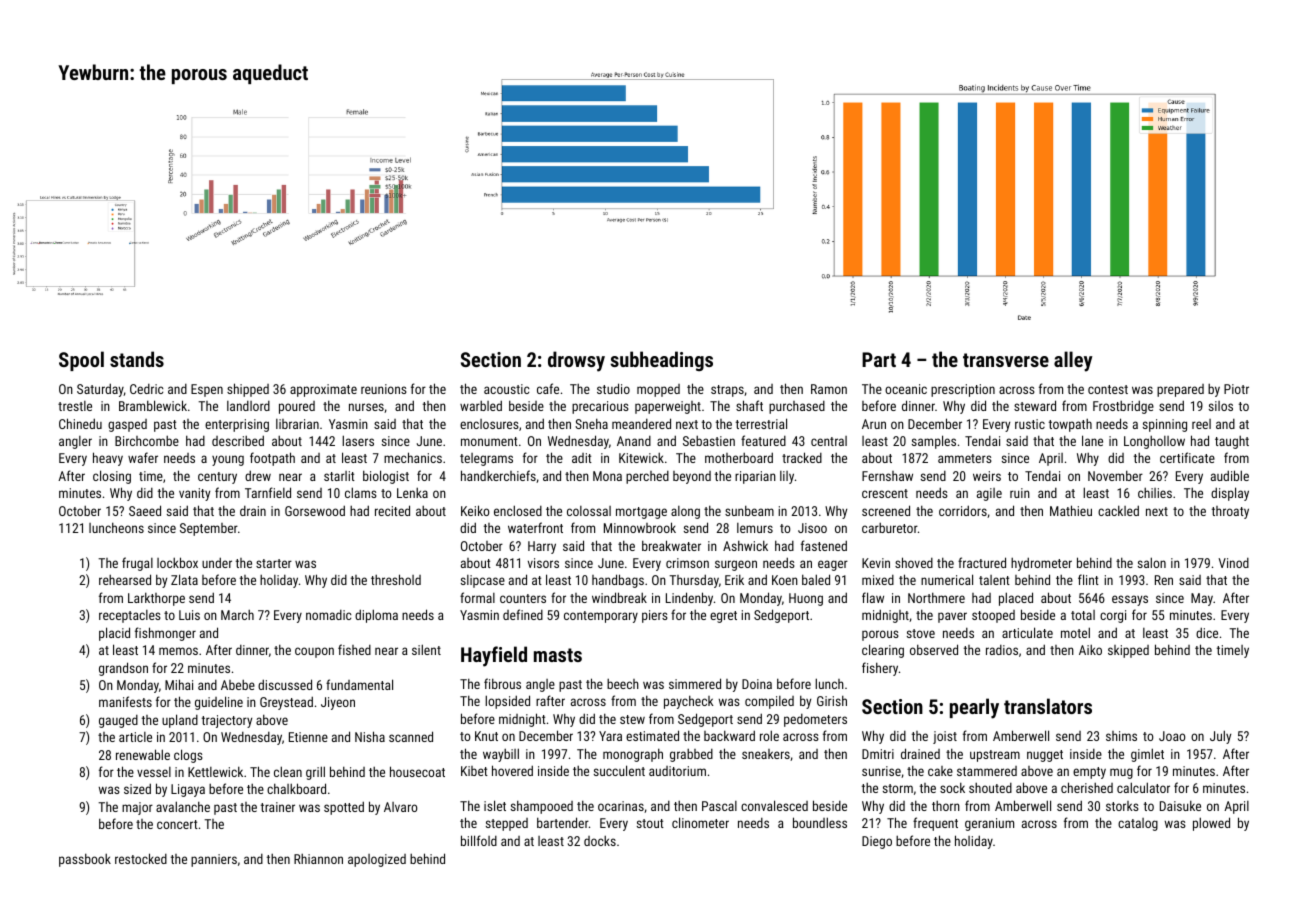 Image resolution: width=1308 pixels, height=924 pixels. I want to click on apologized, so click(377, 860).
